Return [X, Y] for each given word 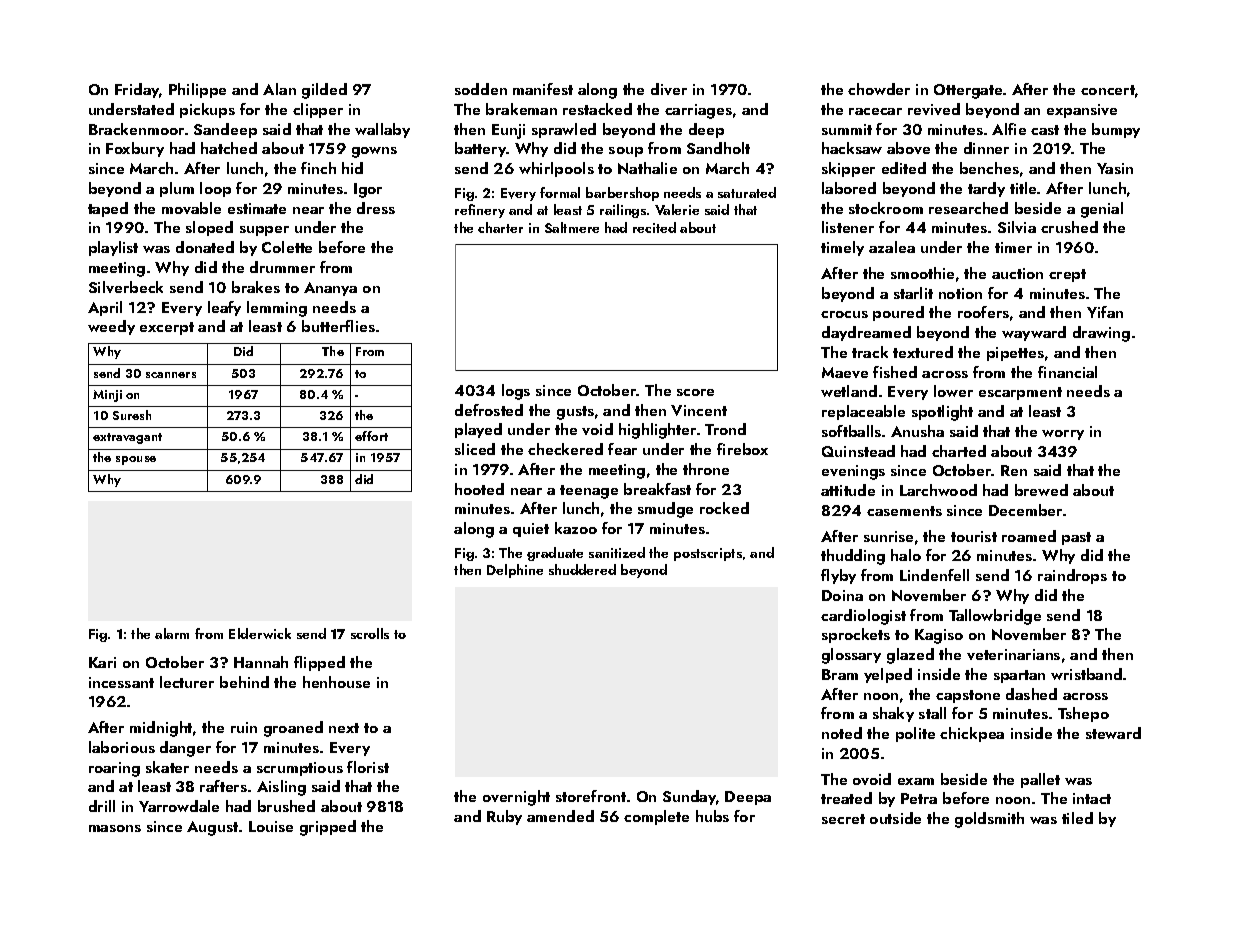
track [870, 352]
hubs [712, 816]
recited [654, 227]
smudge [665, 510]
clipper [318, 110]
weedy [111, 327]
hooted [479, 489]
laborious [122, 747]
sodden [481, 89]
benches [989, 168]
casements [904, 511]
